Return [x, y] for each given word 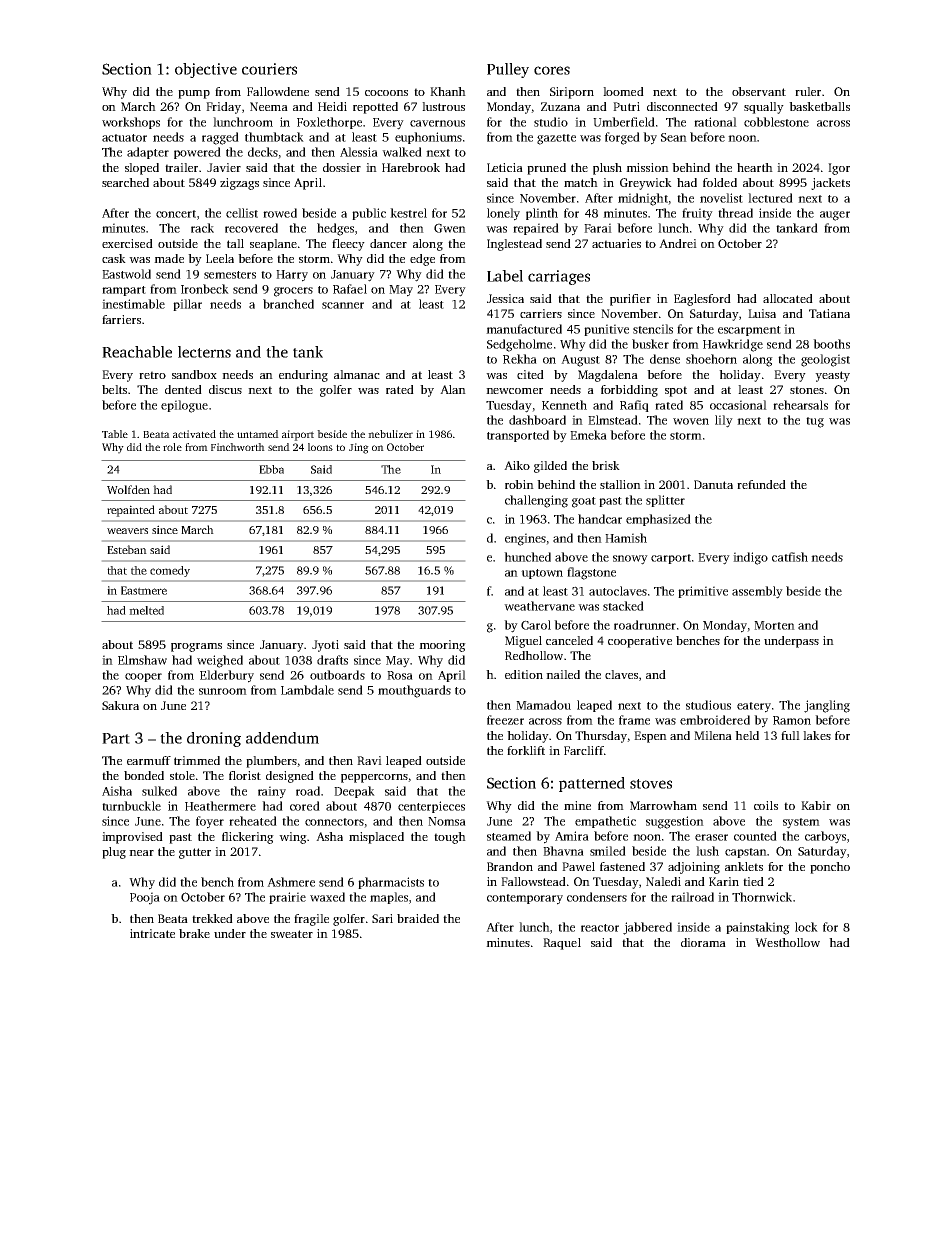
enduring [303, 376]
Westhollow [787, 942]
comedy [170, 571]
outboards [337, 675]
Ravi [369, 760]
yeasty [832, 376]
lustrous [443, 106]
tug [815, 422]
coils [766, 805]
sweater [292, 934]
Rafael [350, 289]
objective [206, 70]
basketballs [819, 106]
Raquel [562, 944]
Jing [359, 448]
